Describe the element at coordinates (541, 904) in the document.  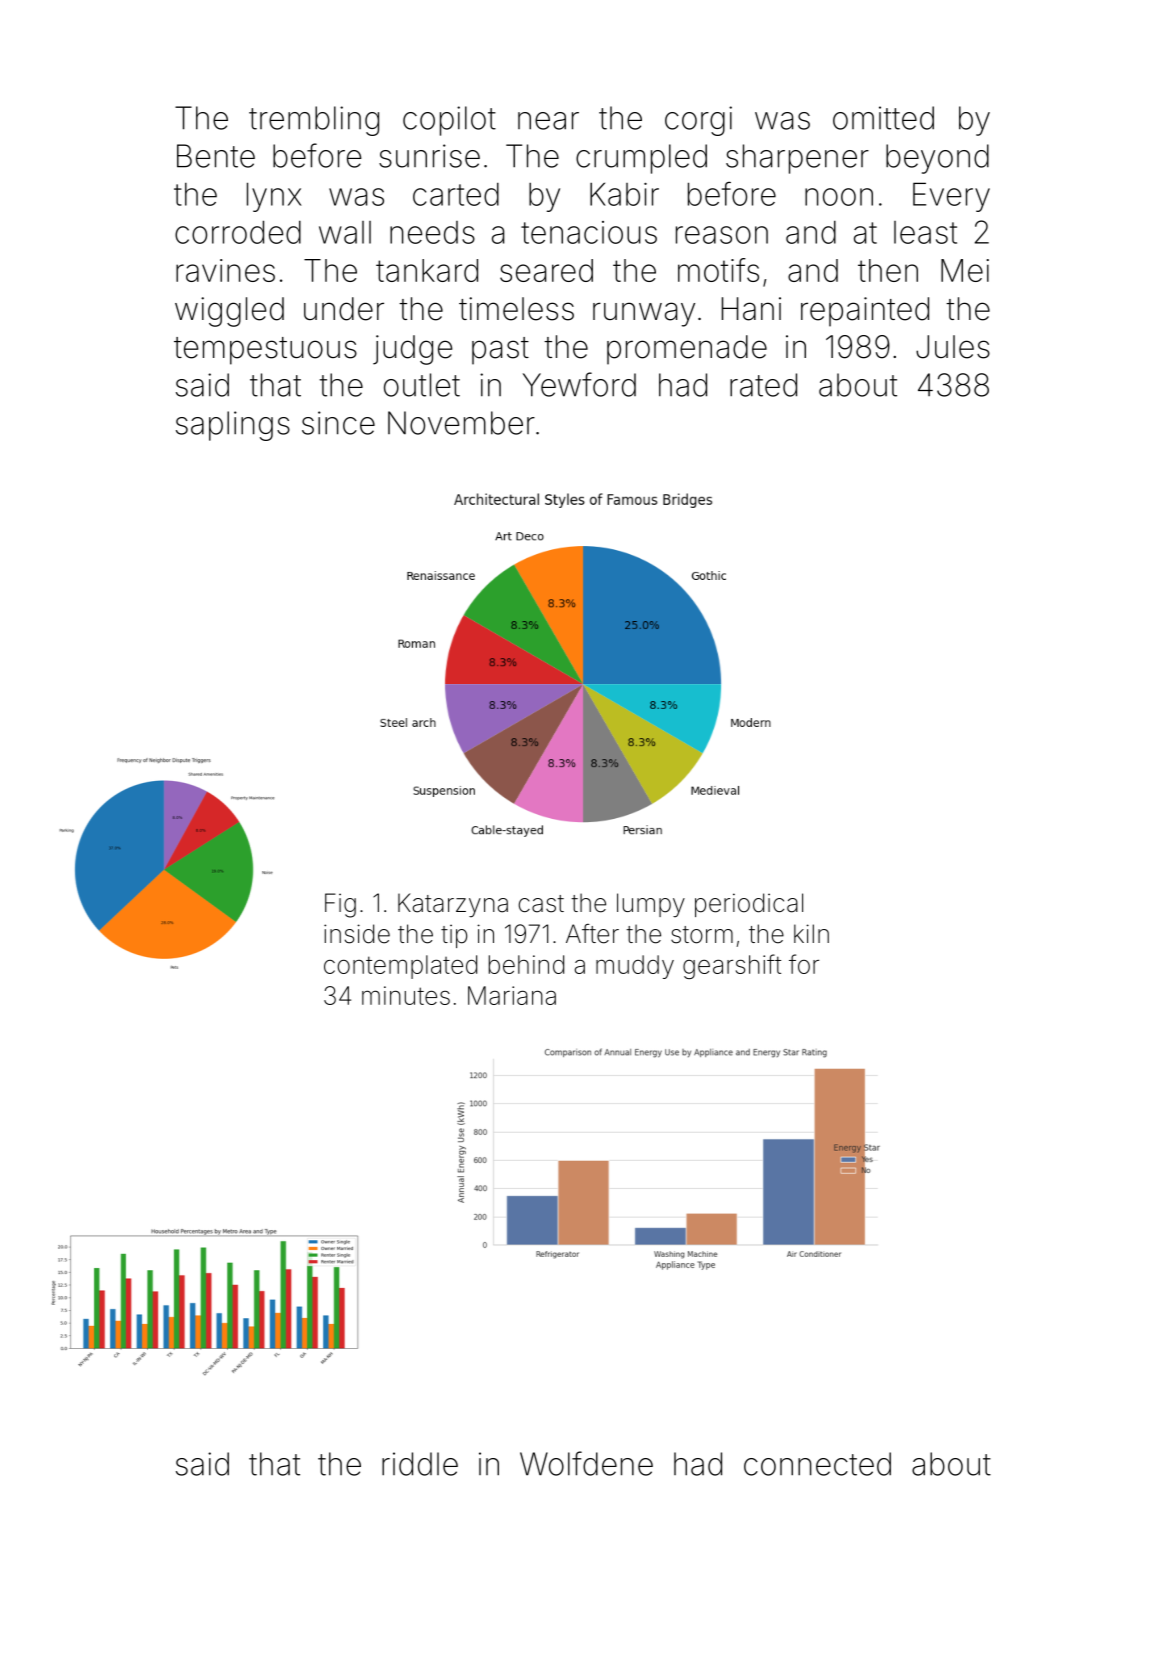
I see `cast` at that location.
